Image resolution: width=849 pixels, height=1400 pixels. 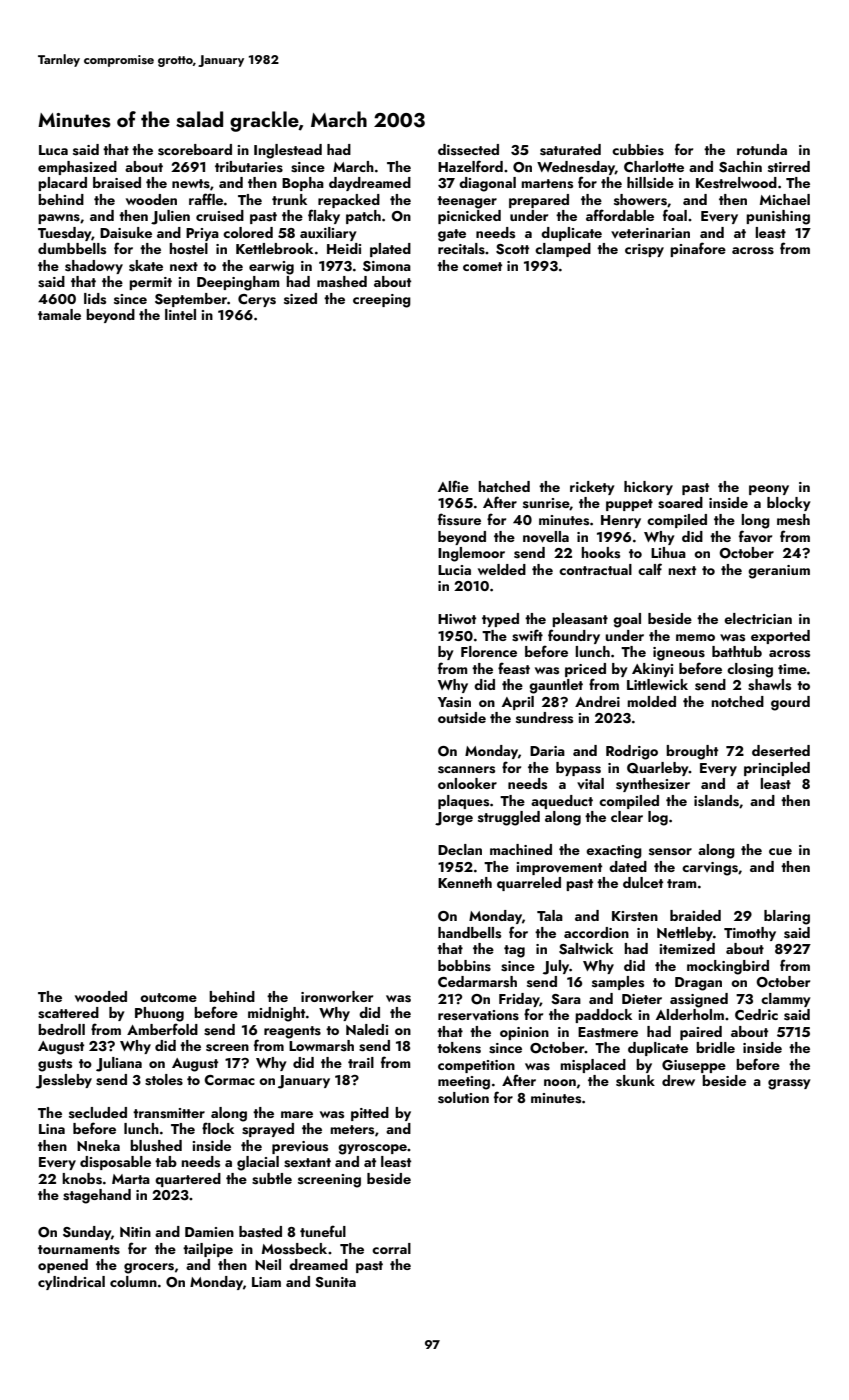 What do you see at coordinates (149, 1268) in the screenshot?
I see `grocers` at bounding box center [149, 1268].
